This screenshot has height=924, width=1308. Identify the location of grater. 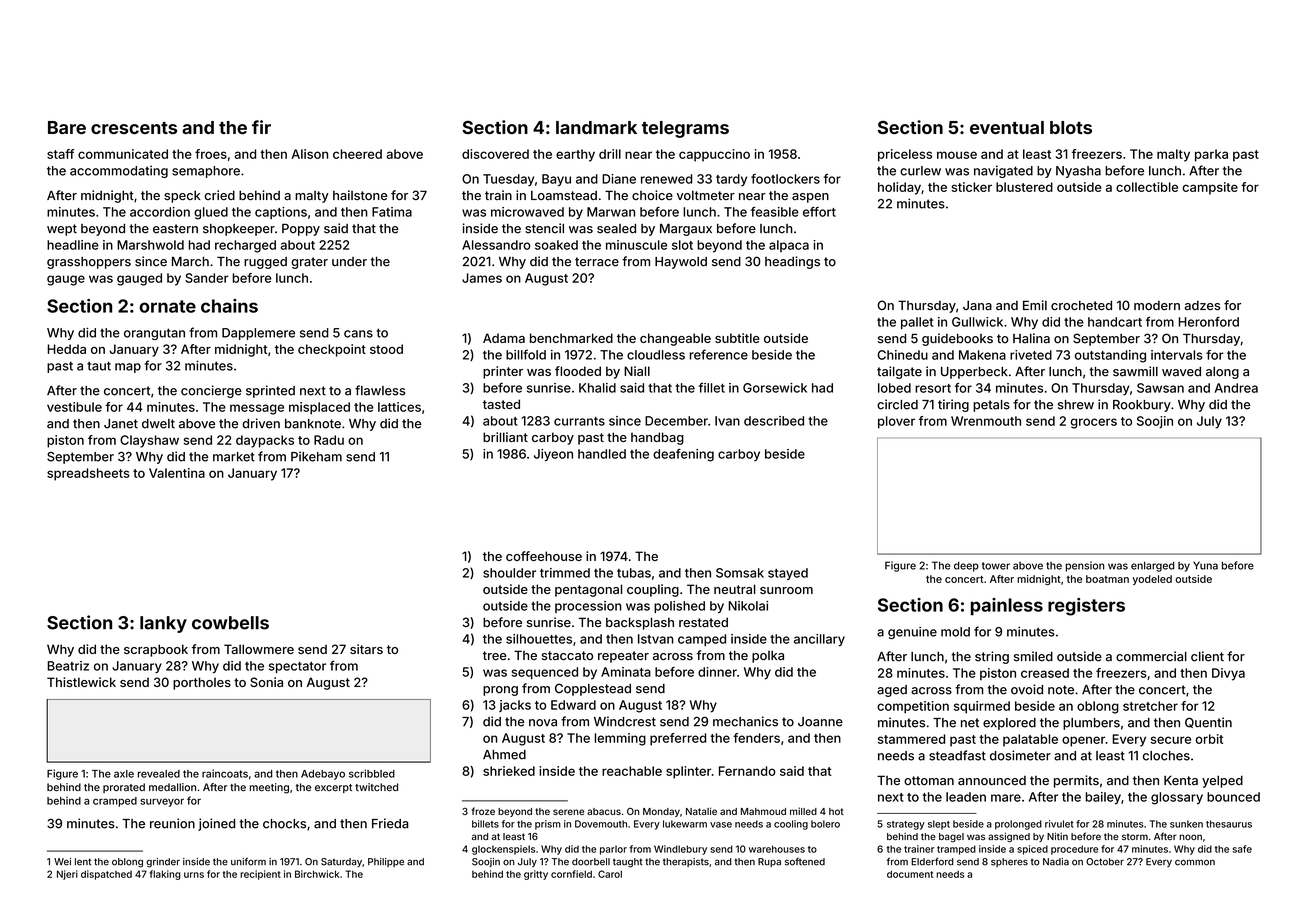
(309, 263).
